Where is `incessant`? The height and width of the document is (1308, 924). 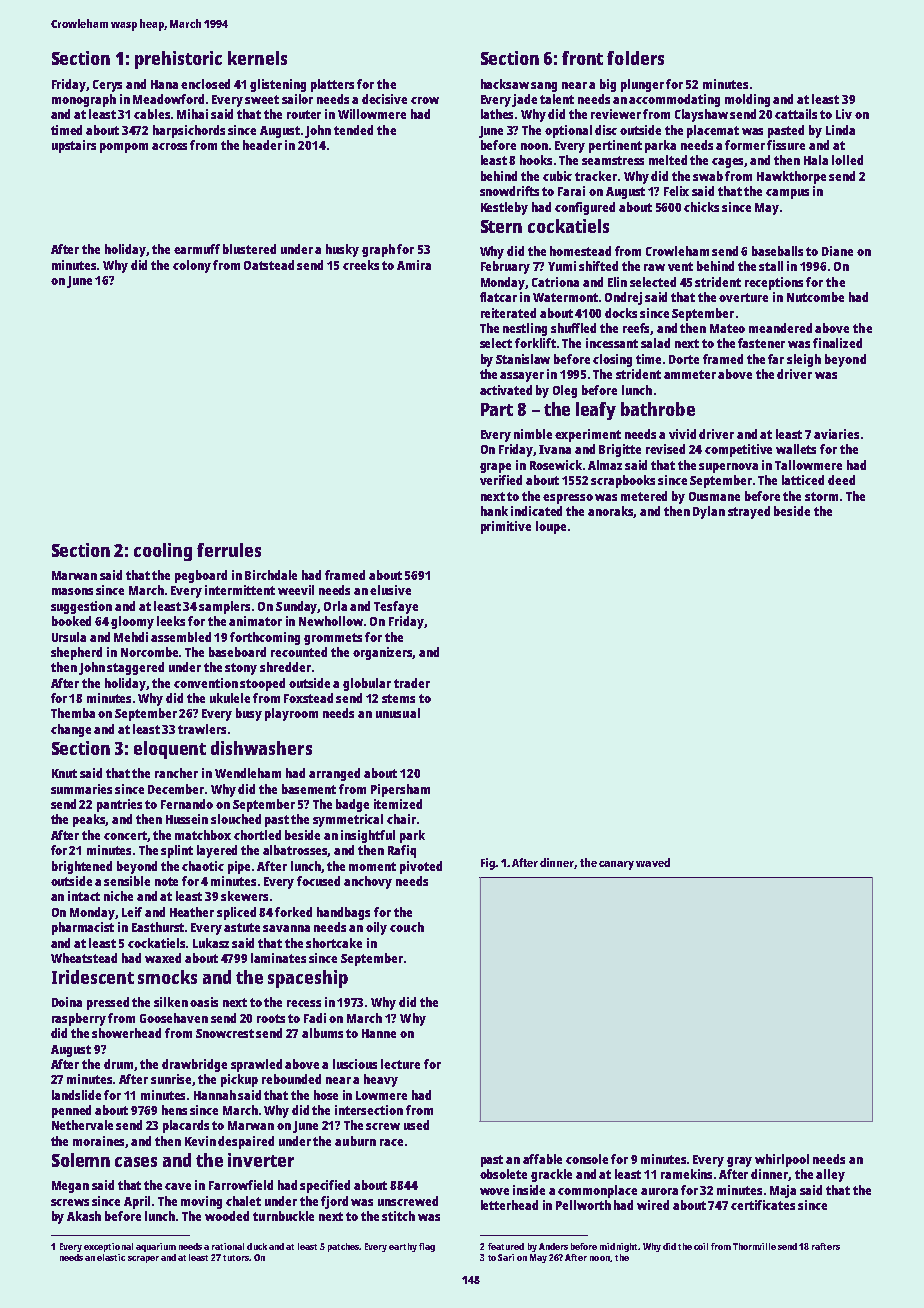
incessant is located at coordinates (612, 343).
